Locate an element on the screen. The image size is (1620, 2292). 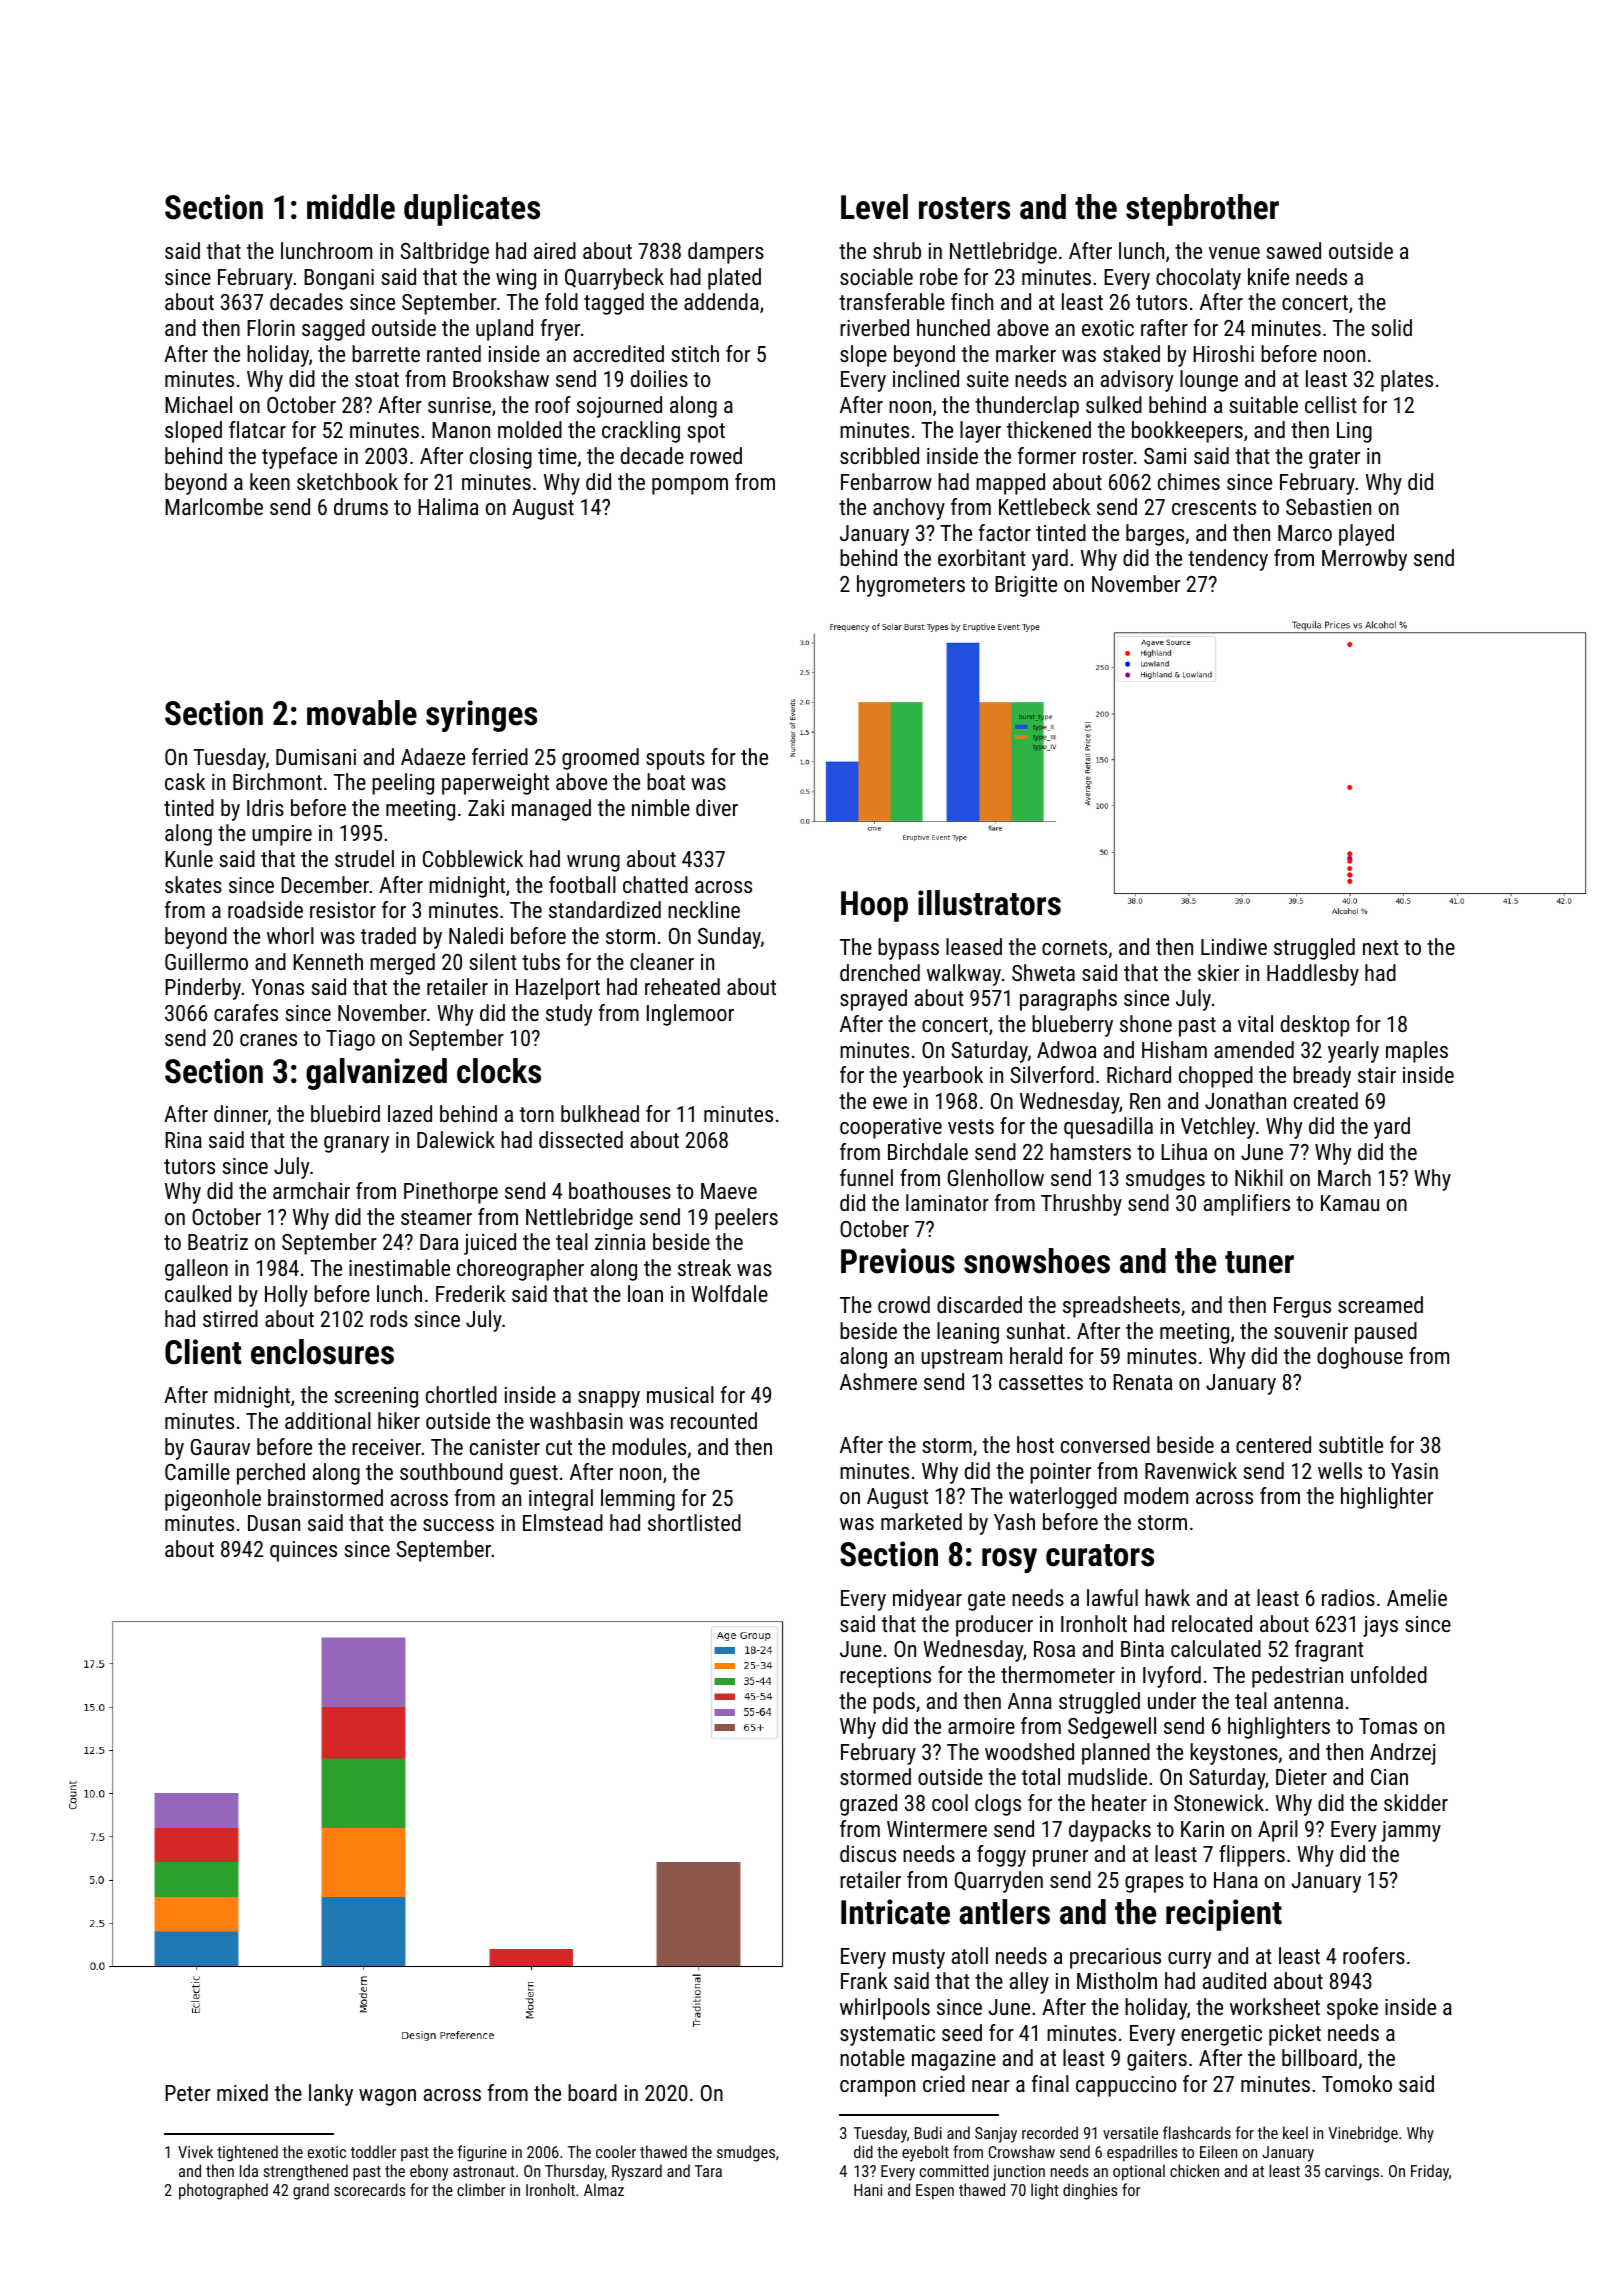
Peter is located at coordinates (188, 2093).
